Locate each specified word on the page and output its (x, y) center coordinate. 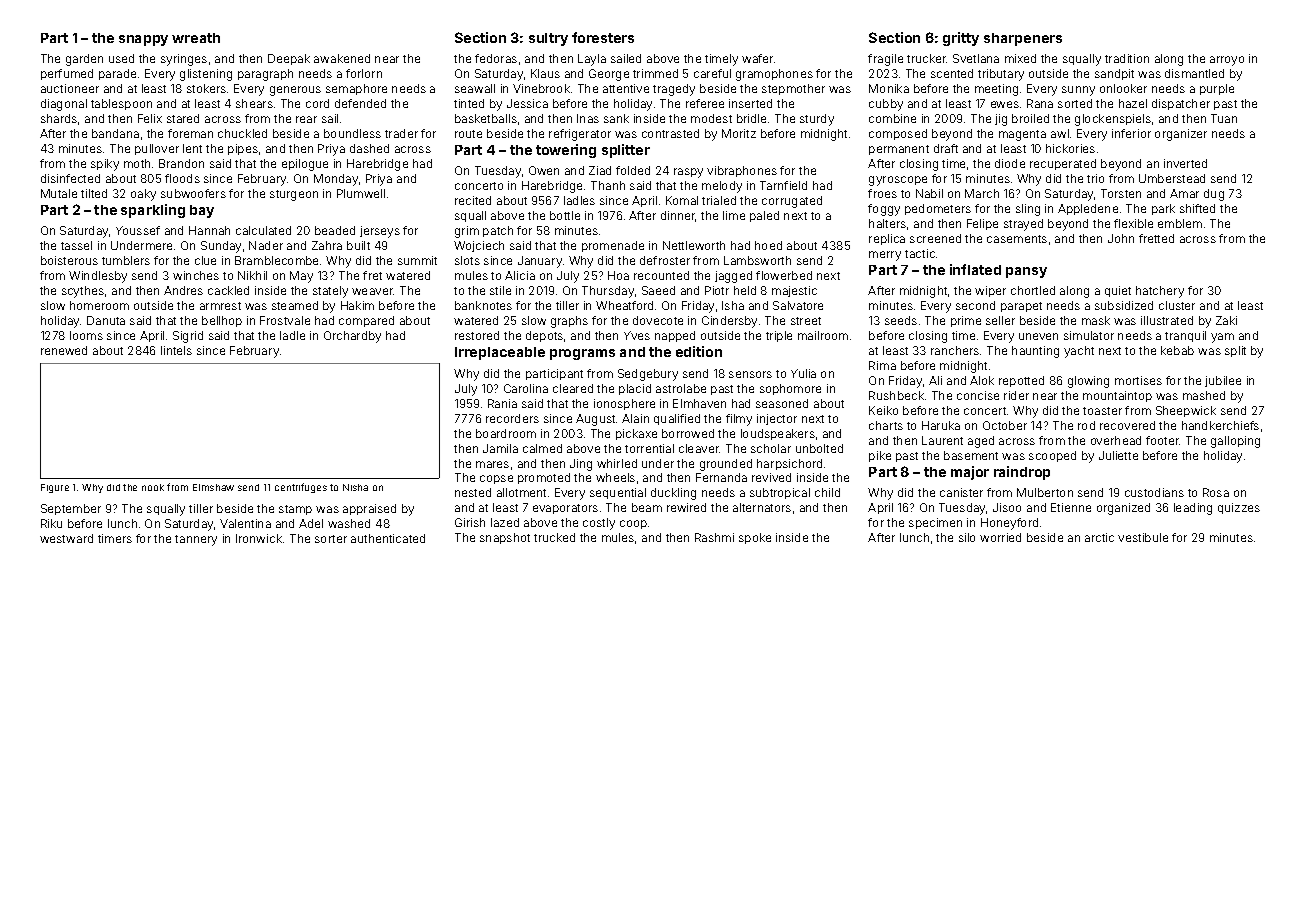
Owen (544, 170)
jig (1001, 120)
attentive (626, 88)
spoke (755, 538)
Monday (336, 180)
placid (635, 389)
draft (946, 148)
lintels (176, 350)
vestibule (1143, 537)
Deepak (289, 59)
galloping (1235, 442)
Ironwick (259, 538)
